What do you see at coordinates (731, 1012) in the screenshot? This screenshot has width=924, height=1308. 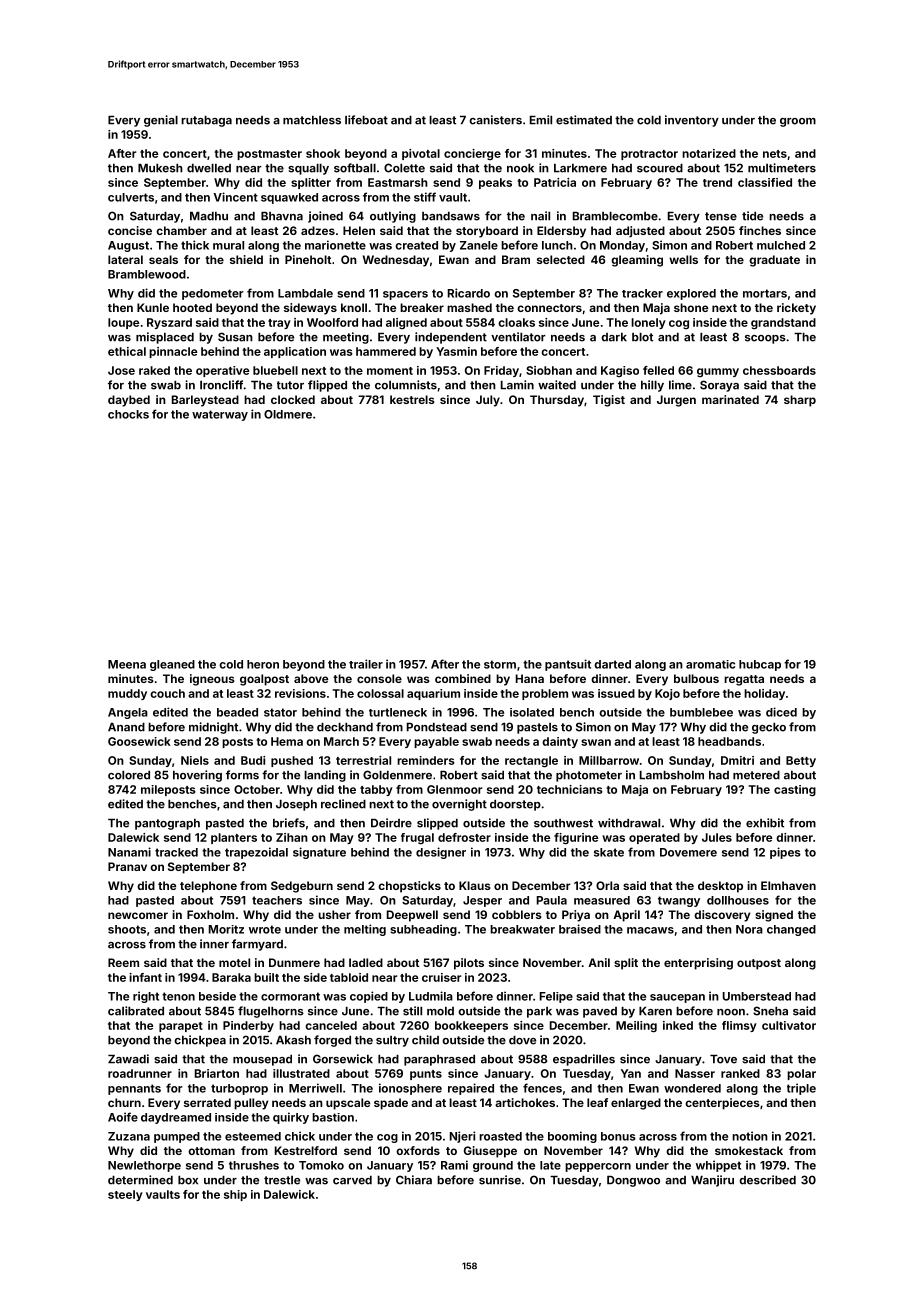 I see `noon` at bounding box center [731, 1012].
